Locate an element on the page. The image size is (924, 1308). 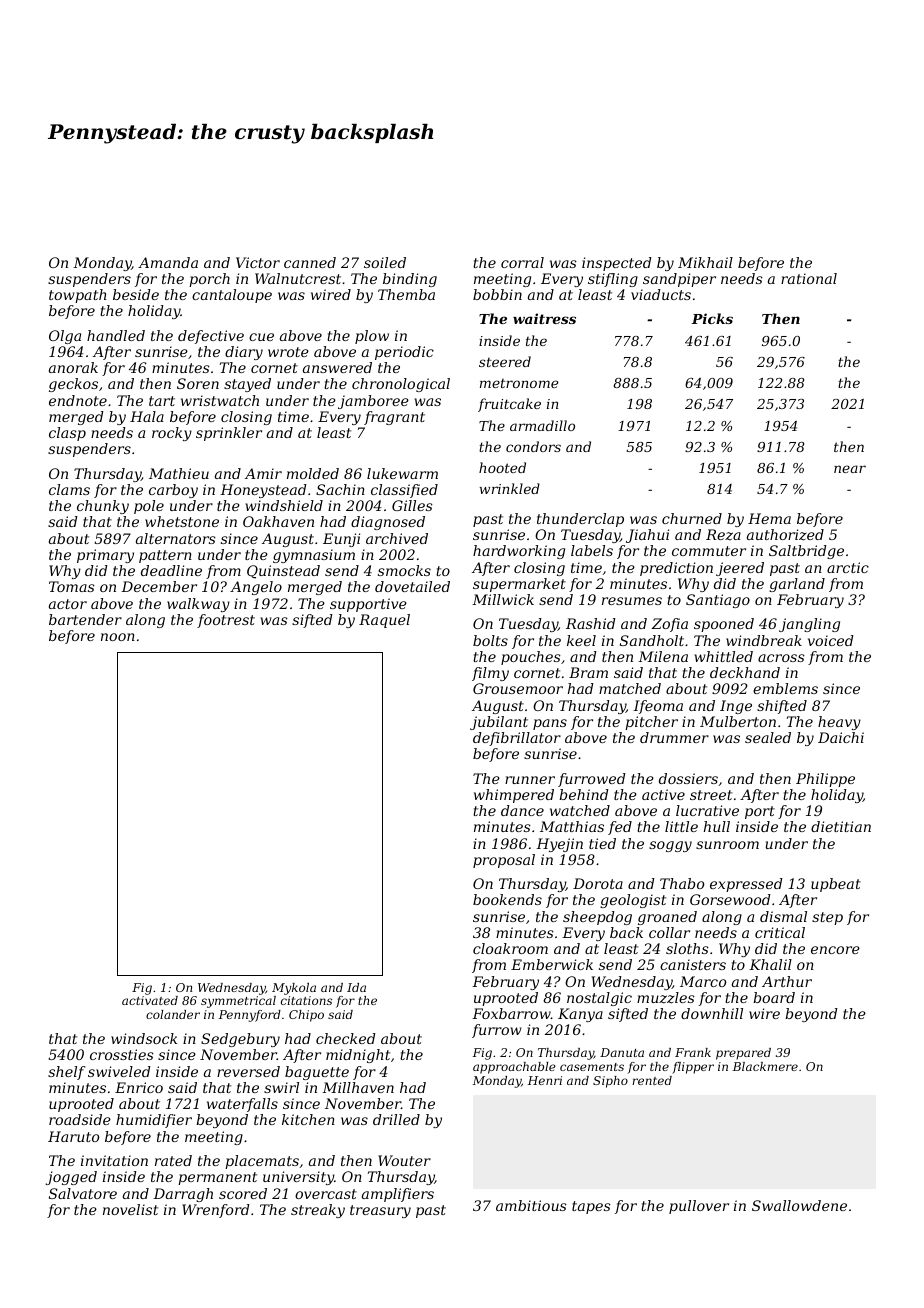
Picks is located at coordinates (712, 318).
